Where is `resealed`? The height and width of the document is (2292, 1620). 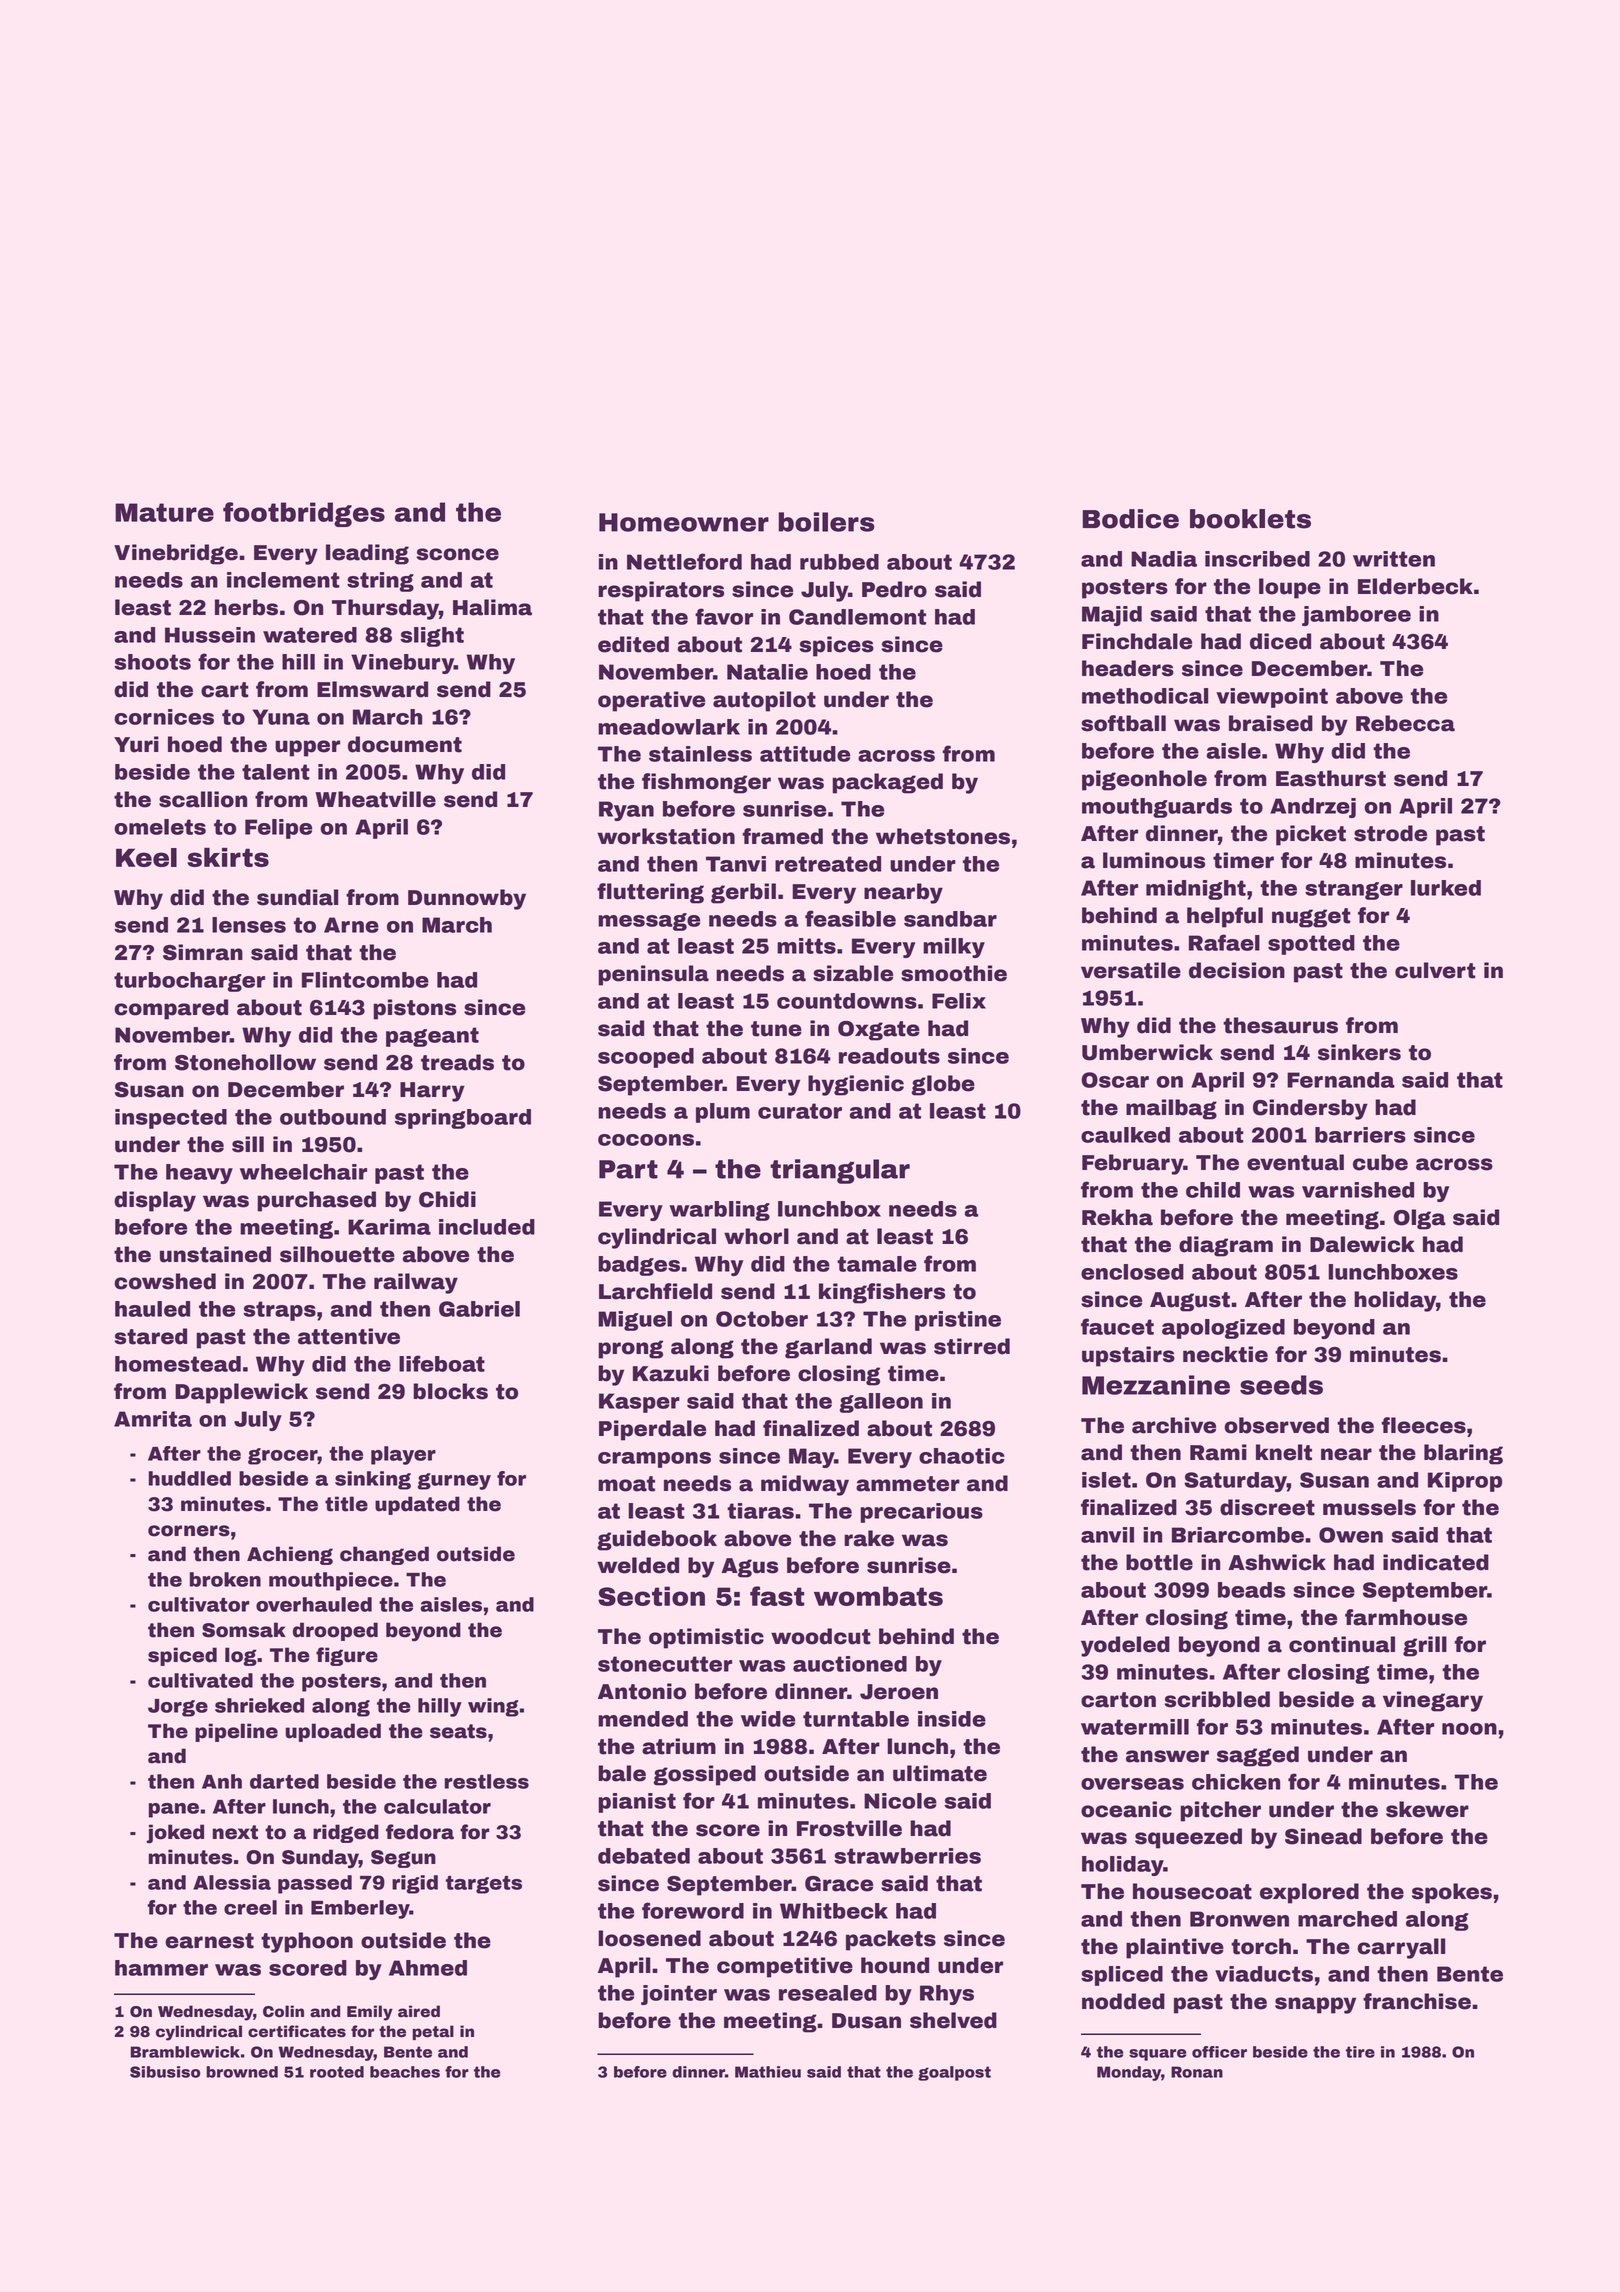
resealed is located at coordinates (828, 1993).
